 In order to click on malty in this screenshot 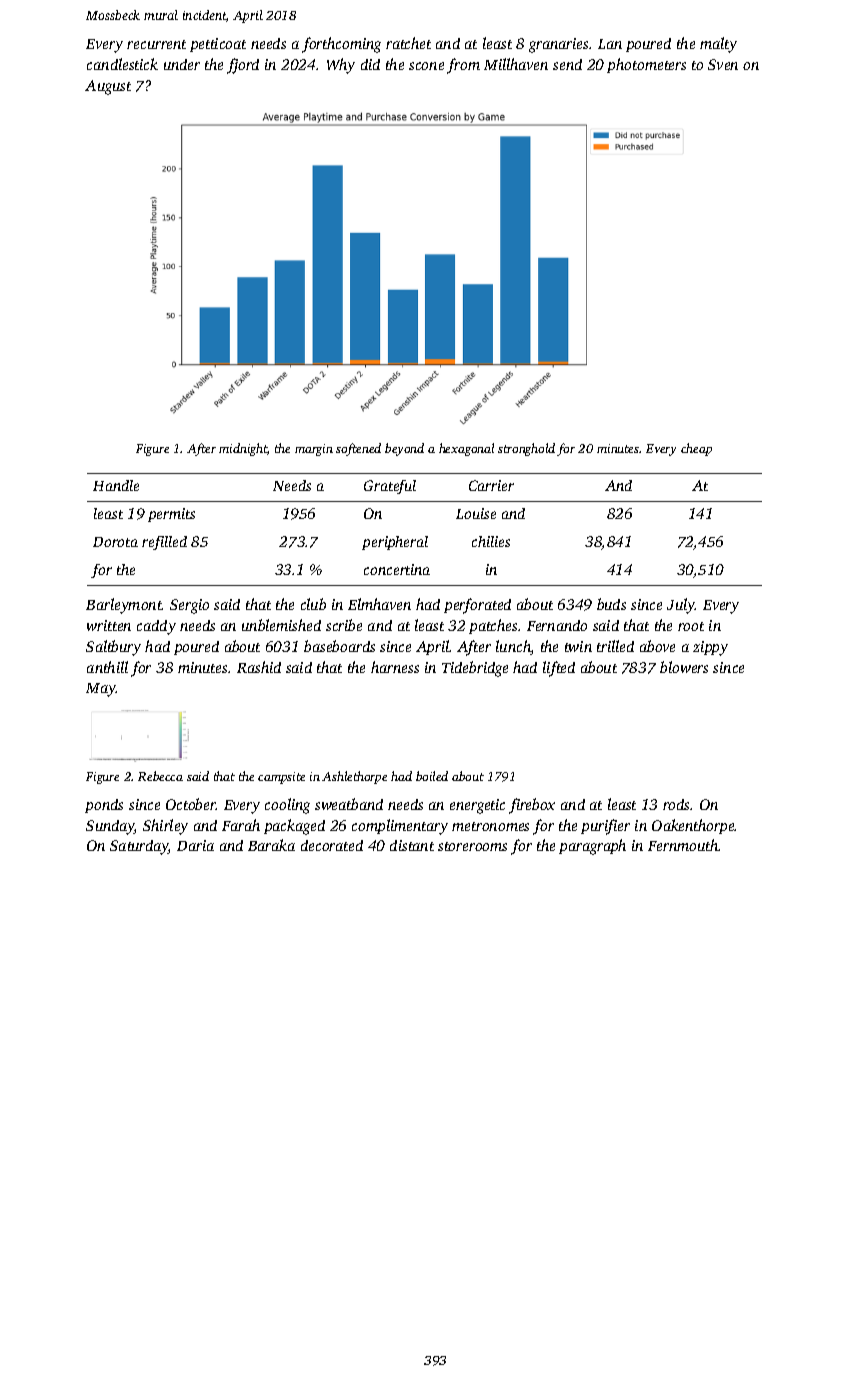, I will do `click(718, 45)`.
